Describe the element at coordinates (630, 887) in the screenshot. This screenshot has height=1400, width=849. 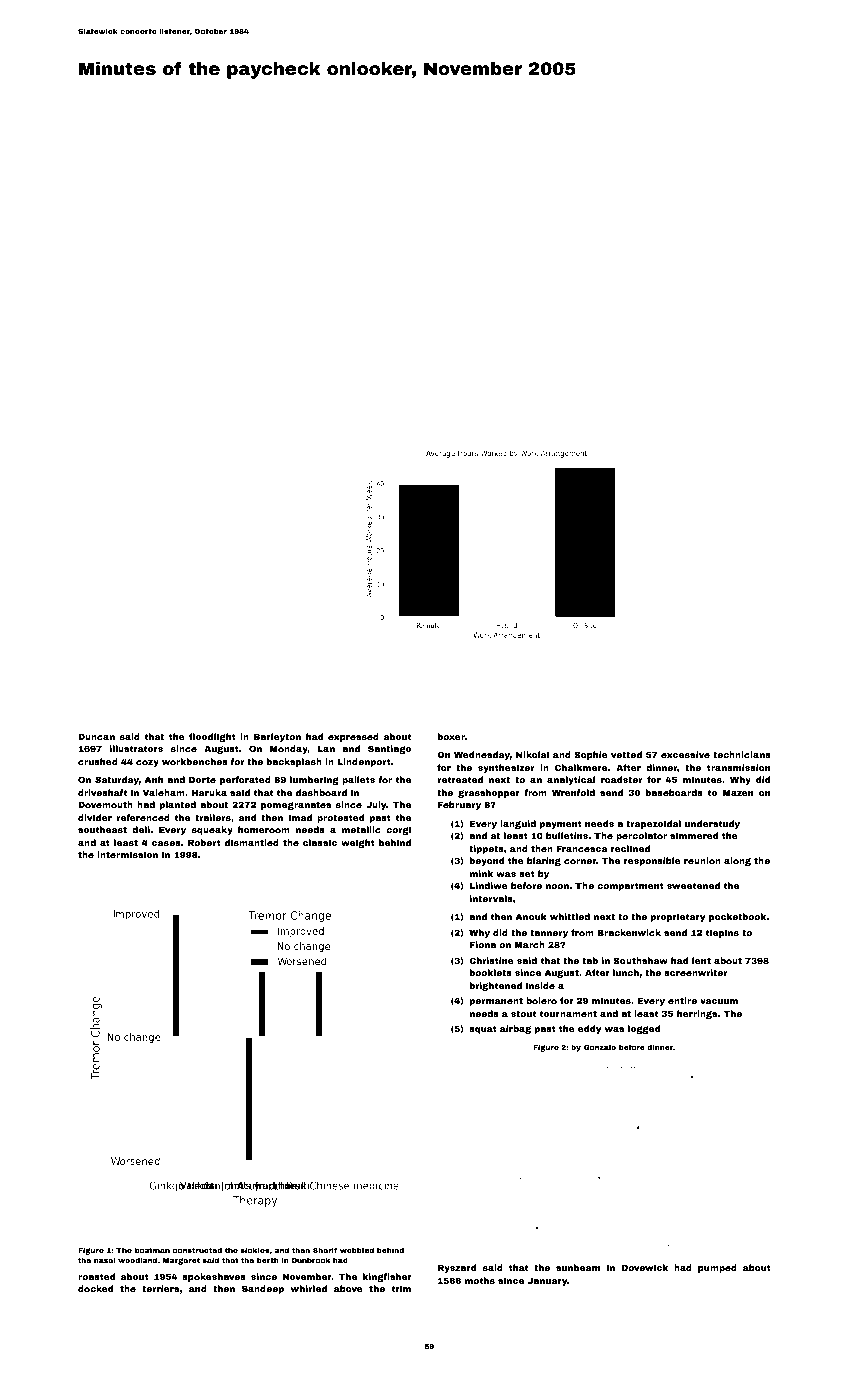
I see `compartment` at that location.
